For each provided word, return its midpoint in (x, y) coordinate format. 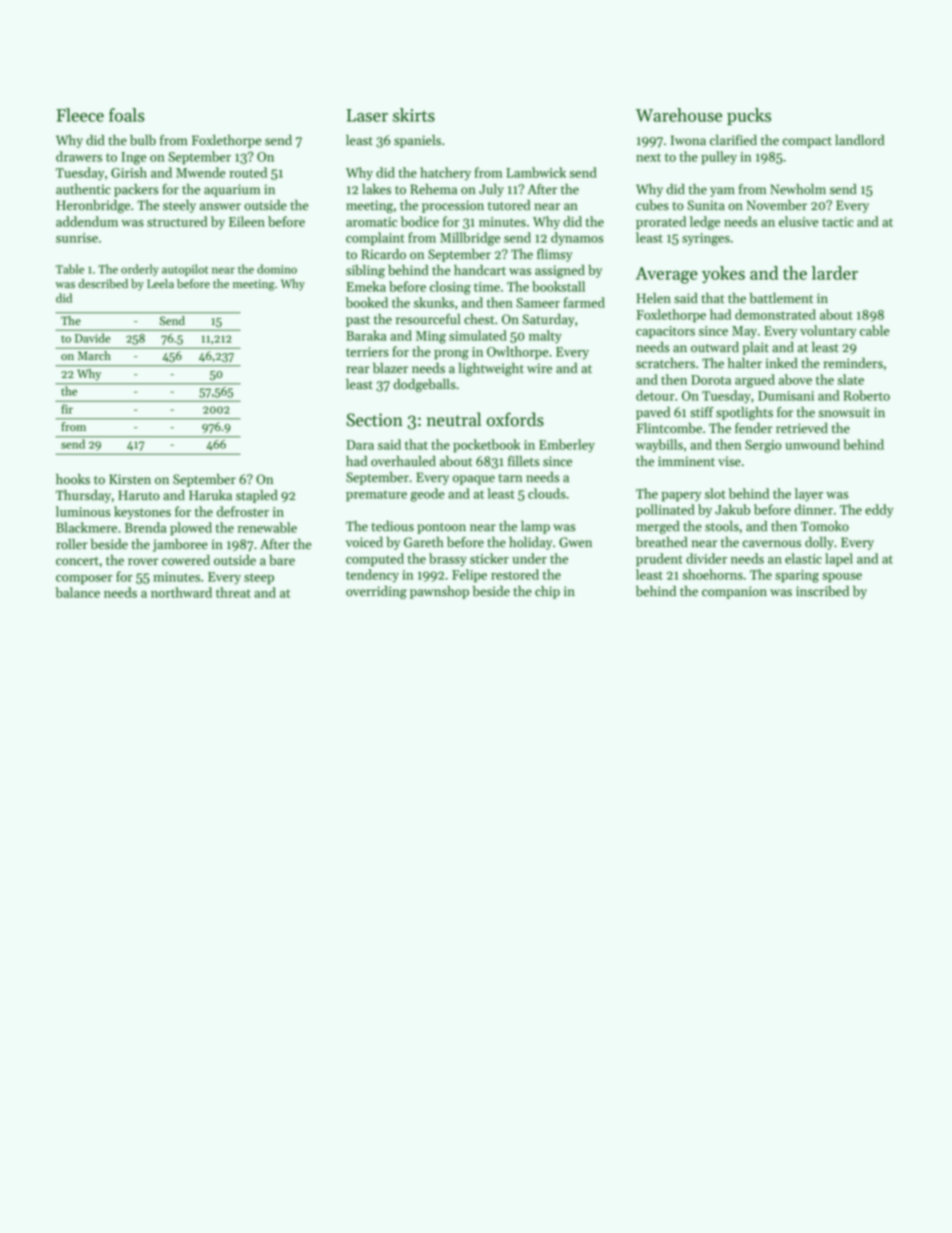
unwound (812, 444)
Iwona (688, 140)
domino (277, 269)
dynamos (577, 239)
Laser (367, 115)
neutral (454, 419)
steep (259, 579)
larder (835, 273)
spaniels (417, 141)
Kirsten (130, 479)
